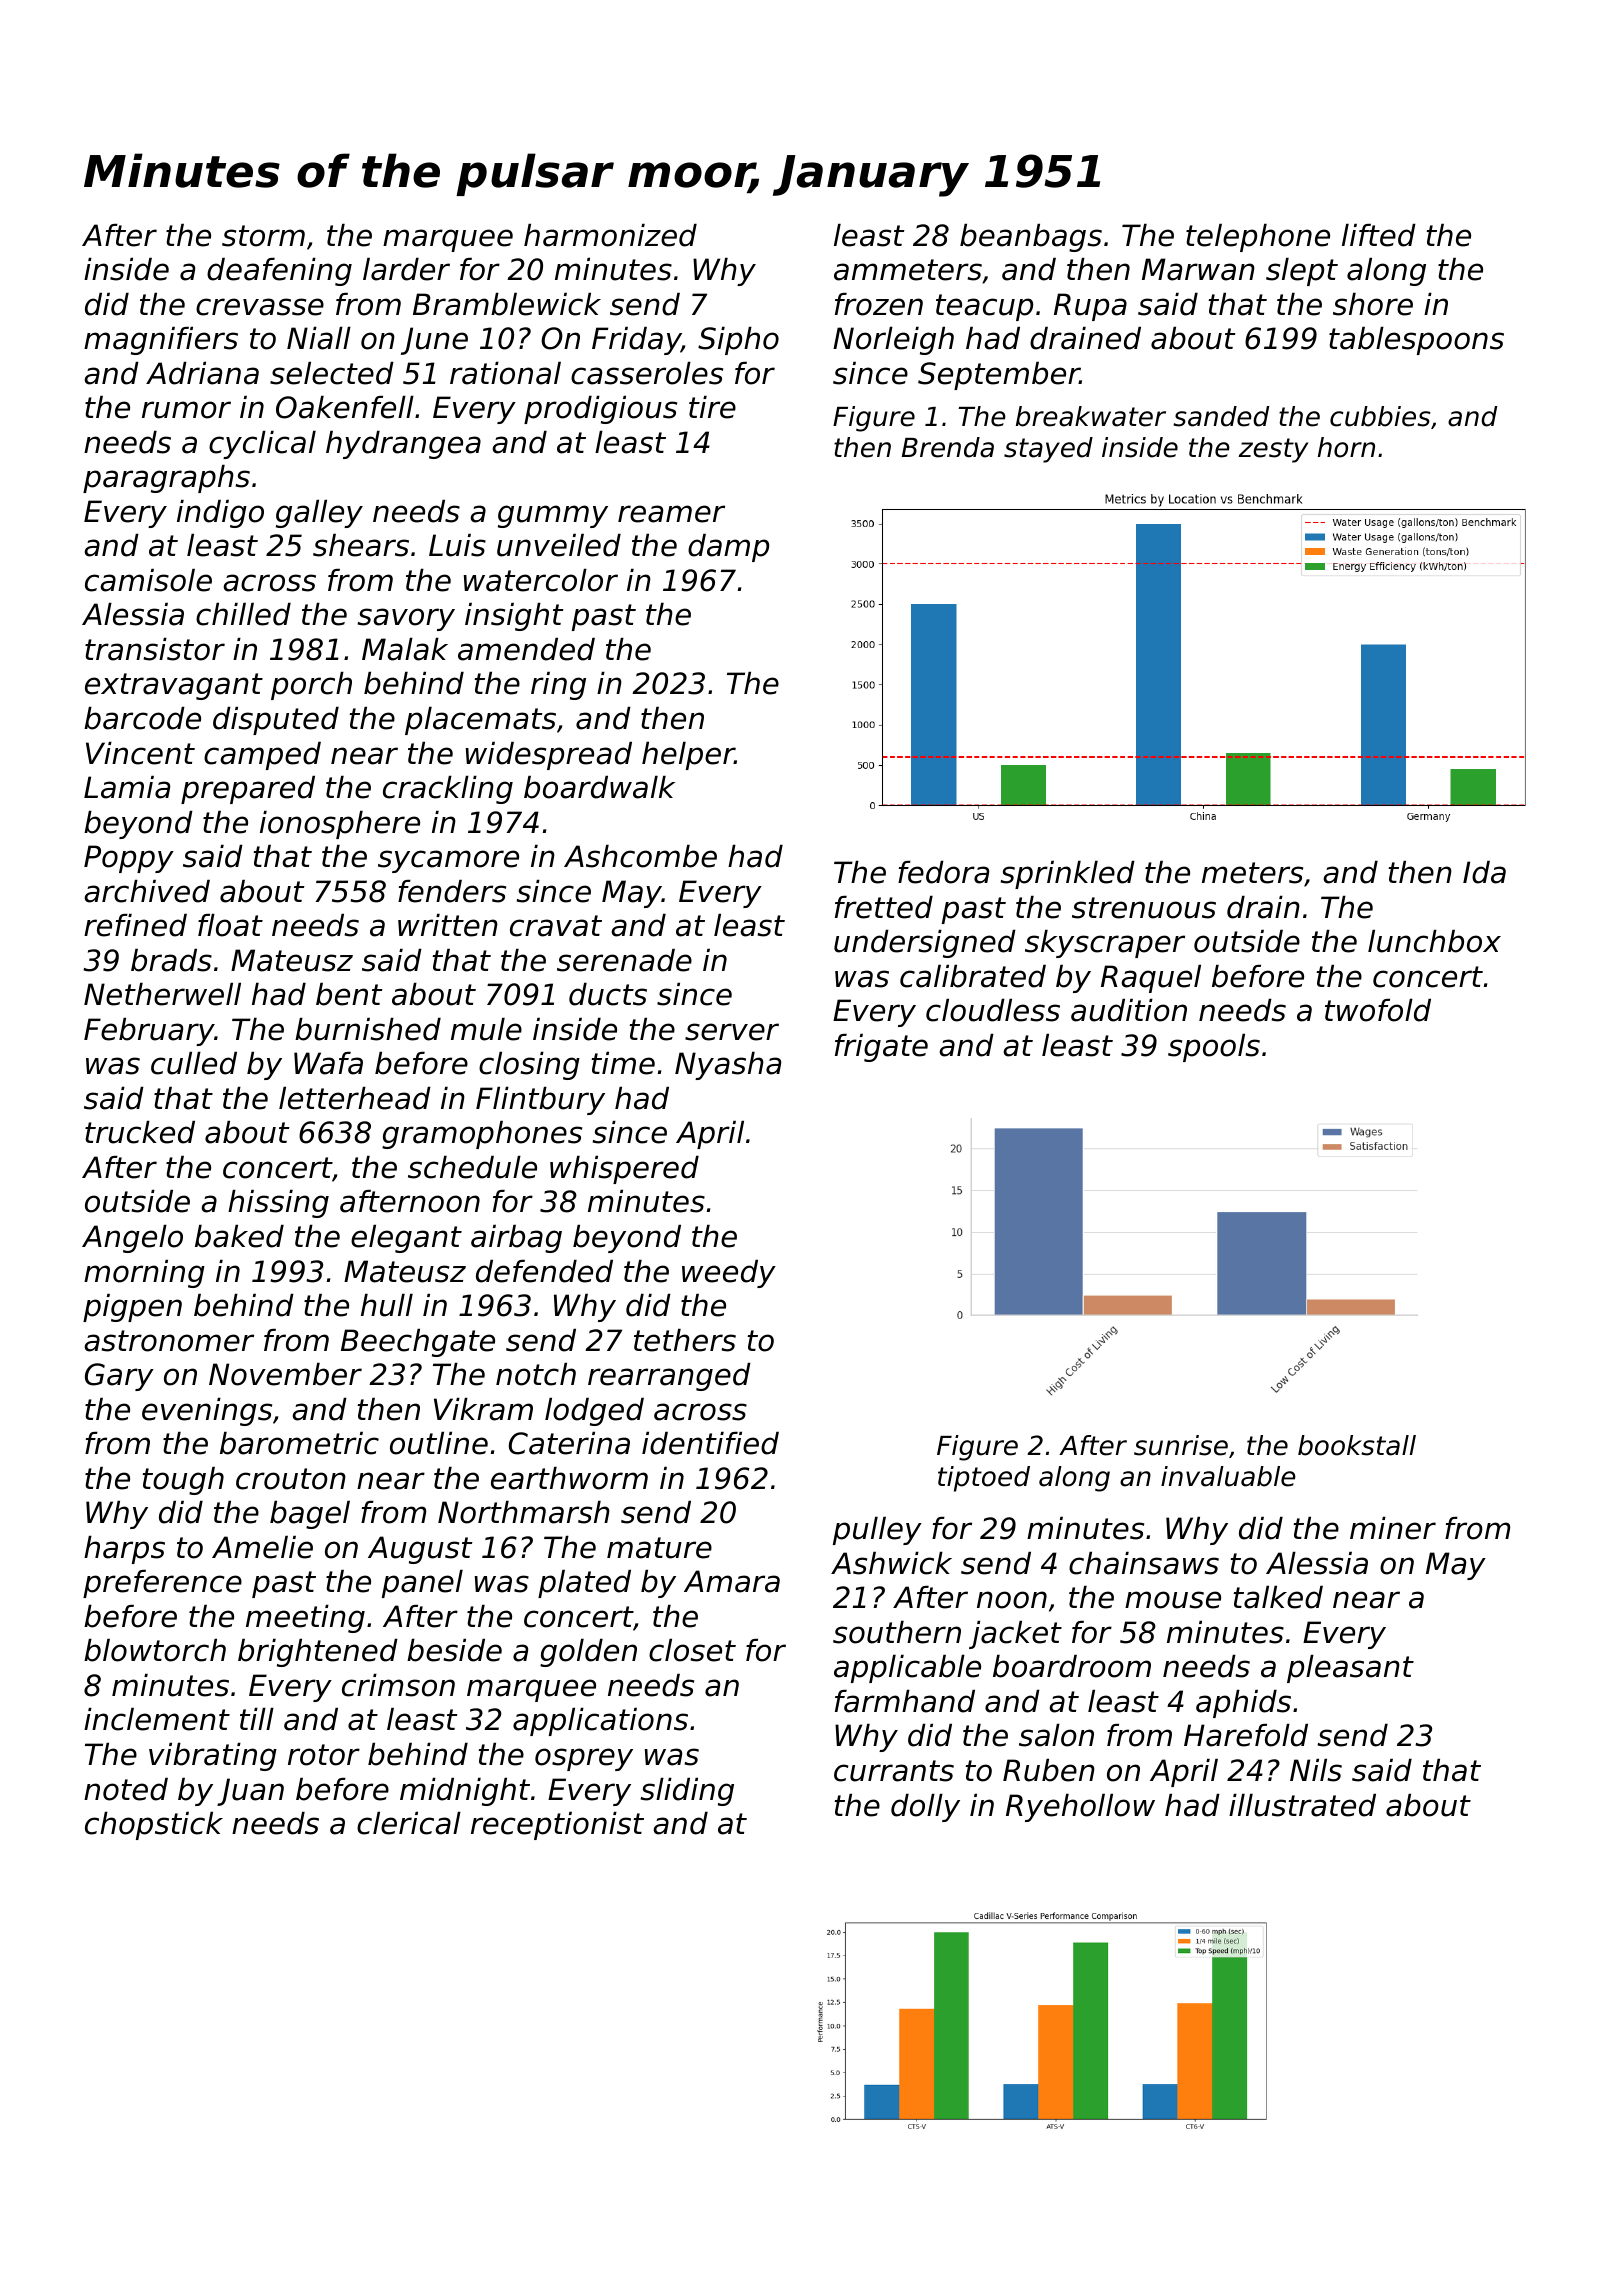  Describe the element at coordinates (387, 1305) in the screenshot. I see `hull` at that location.
